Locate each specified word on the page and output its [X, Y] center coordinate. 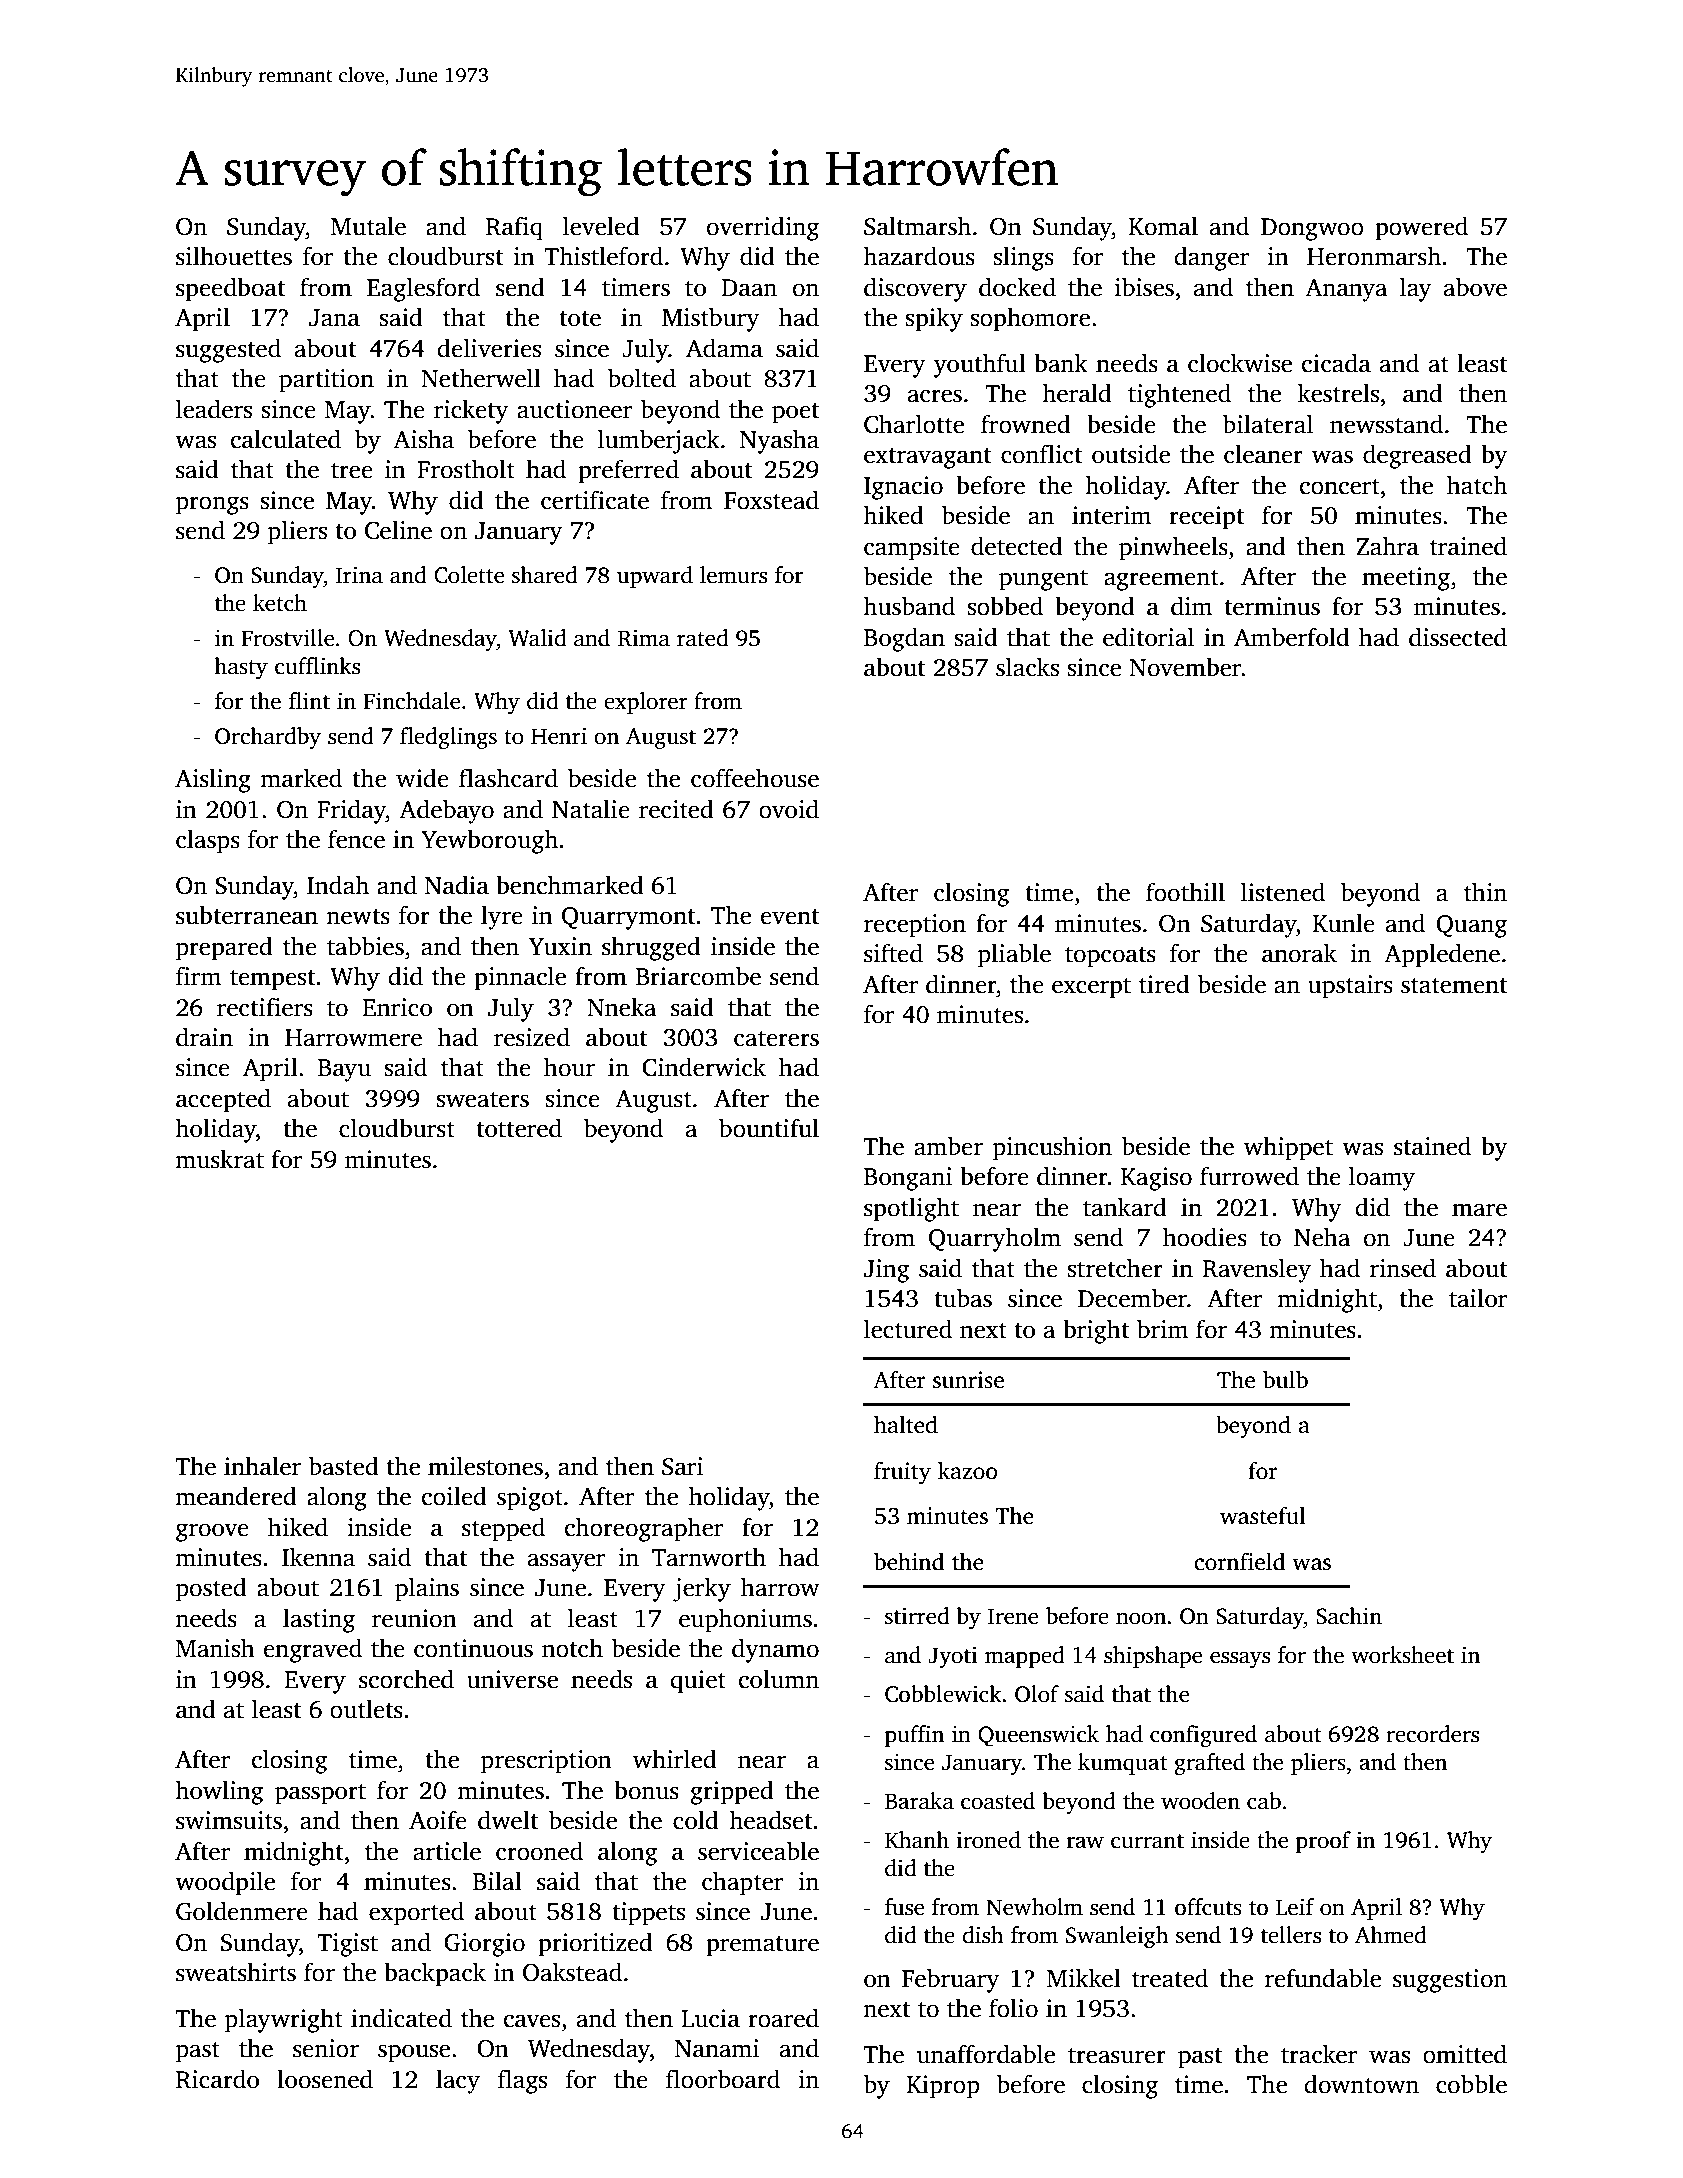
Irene [1013, 1616]
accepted [223, 1100]
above [1475, 287]
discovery [915, 289]
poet [795, 413]
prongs [212, 505]
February [951, 1980]
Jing [886, 1271]
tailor [1478, 1298]
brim [1163, 1328]
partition [326, 381]
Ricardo [217, 2079]
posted [211, 1589]
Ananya [1346, 290]
